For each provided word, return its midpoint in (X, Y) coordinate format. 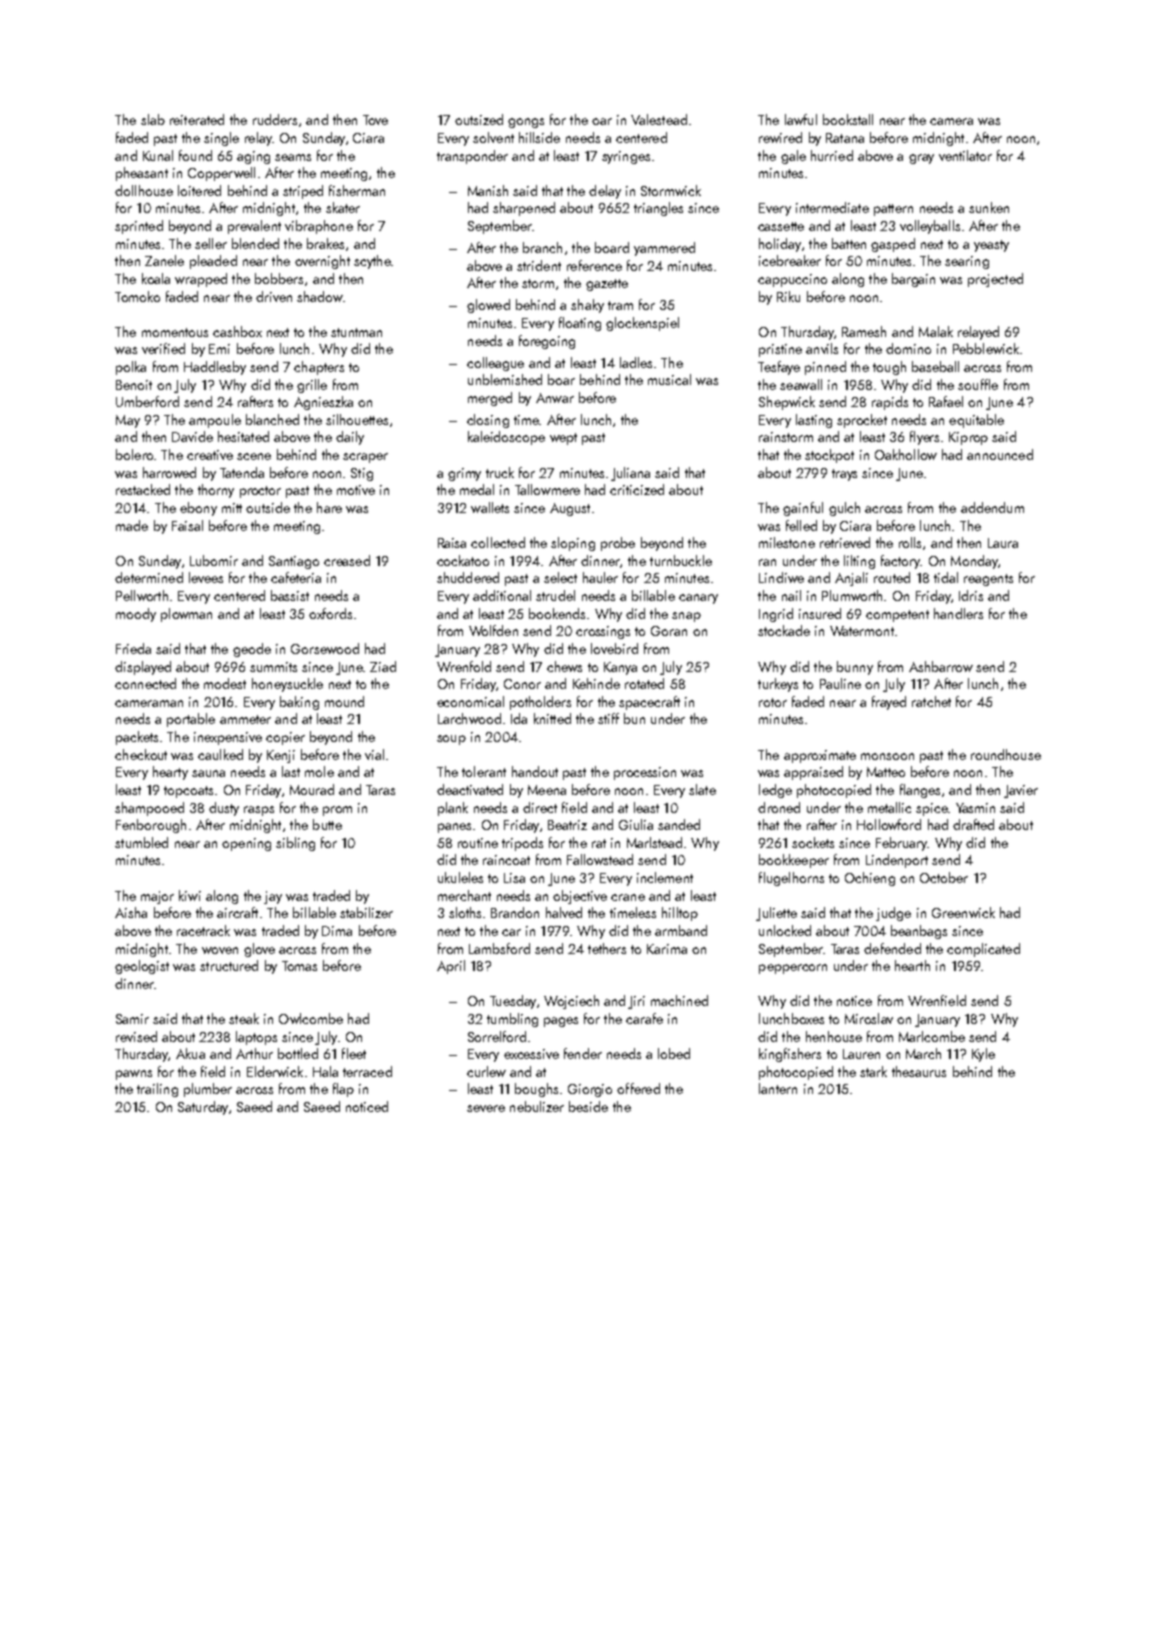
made (132, 525)
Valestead (659, 119)
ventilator (965, 155)
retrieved (845, 542)
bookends (557, 613)
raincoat (506, 860)
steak (244, 1018)
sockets (813, 842)
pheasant (142, 174)
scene (254, 456)
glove (259, 950)
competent (897, 616)
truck (500, 472)
